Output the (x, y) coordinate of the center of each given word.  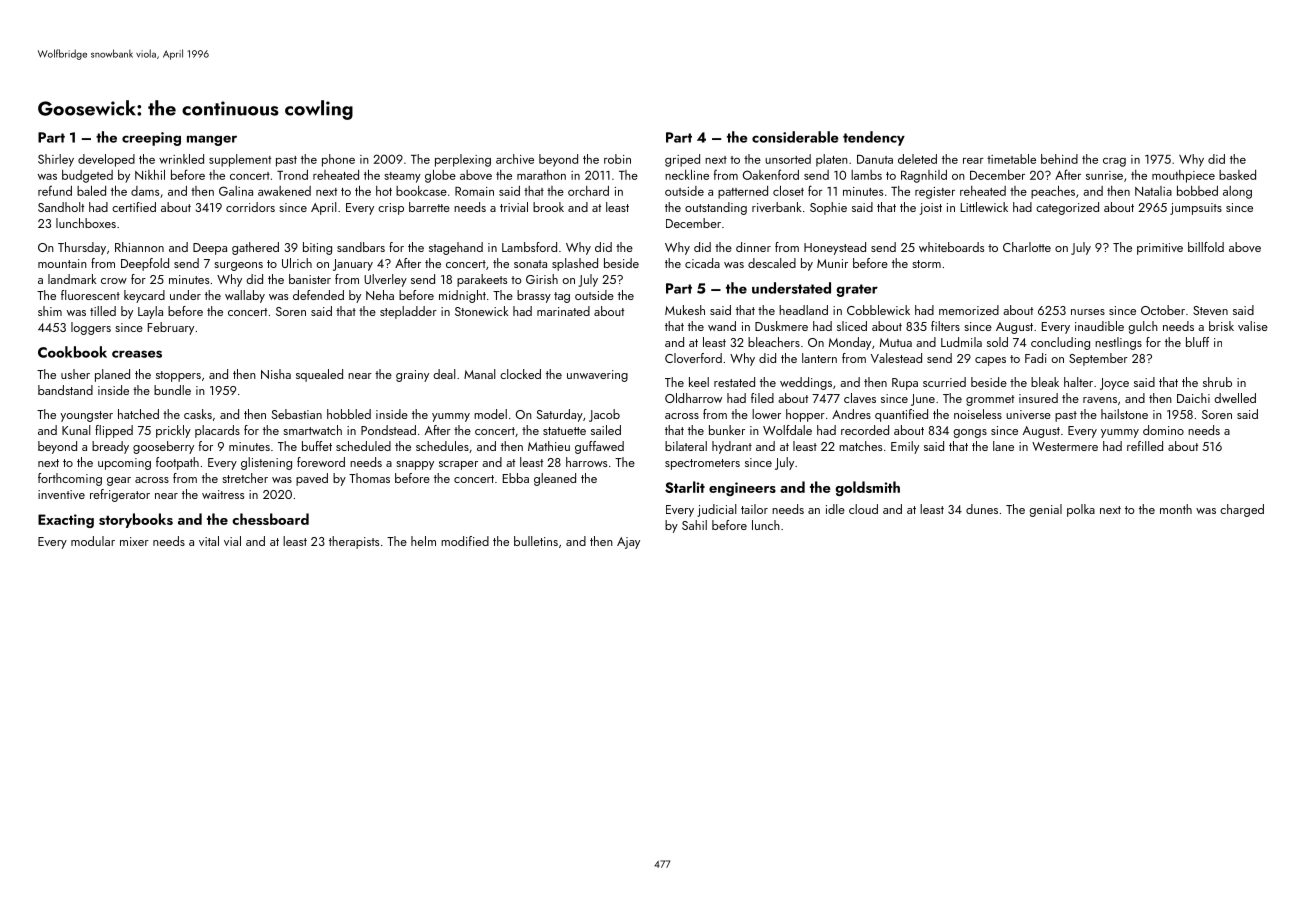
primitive (1160, 249)
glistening (266, 463)
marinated (563, 311)
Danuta (875, 159)
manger (212, 140)
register (935, 193)
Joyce (1114, 384)
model (490, 414)
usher (75, 374)
